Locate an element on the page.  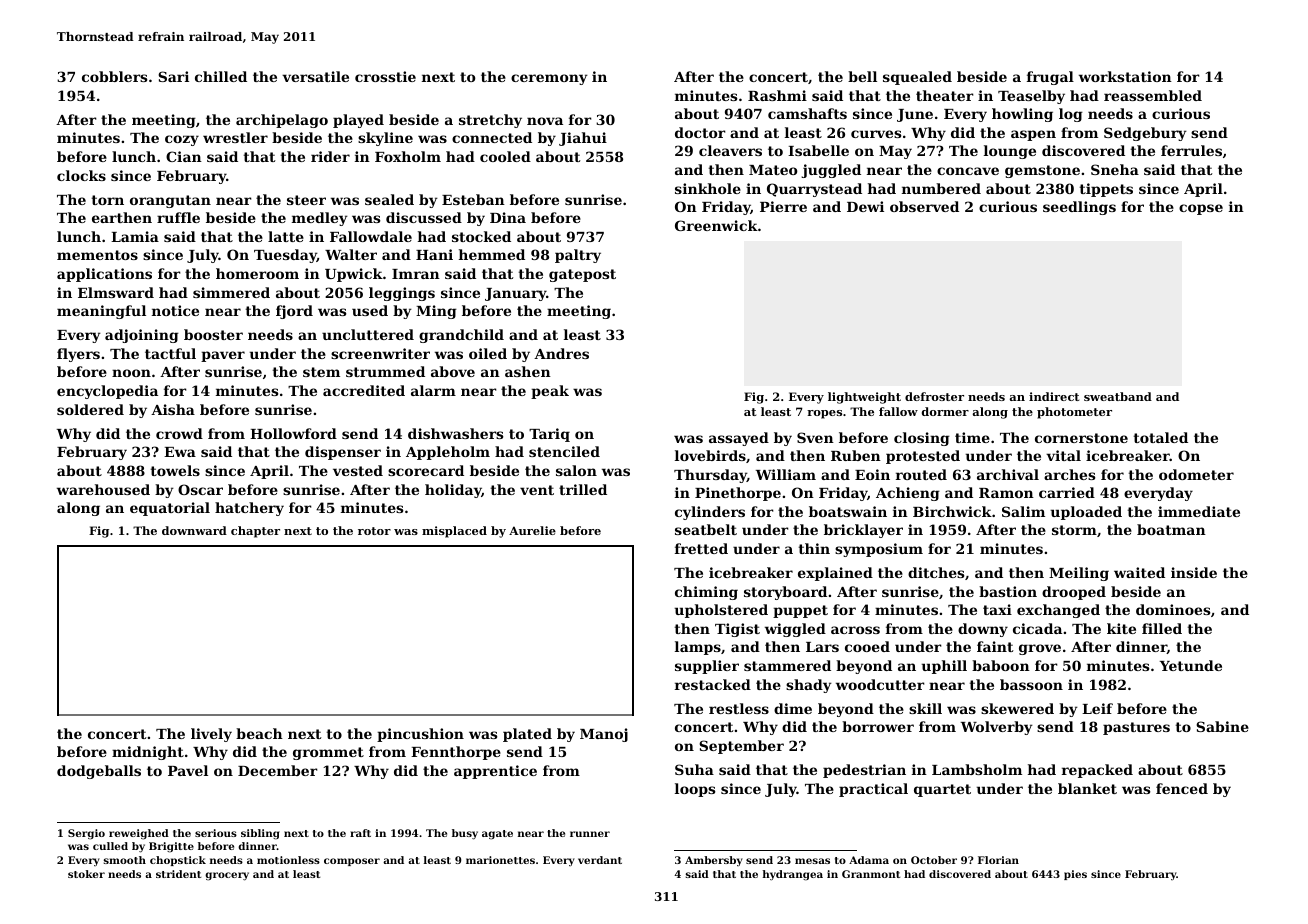
boatswain is located at coordinates (848, 511).
